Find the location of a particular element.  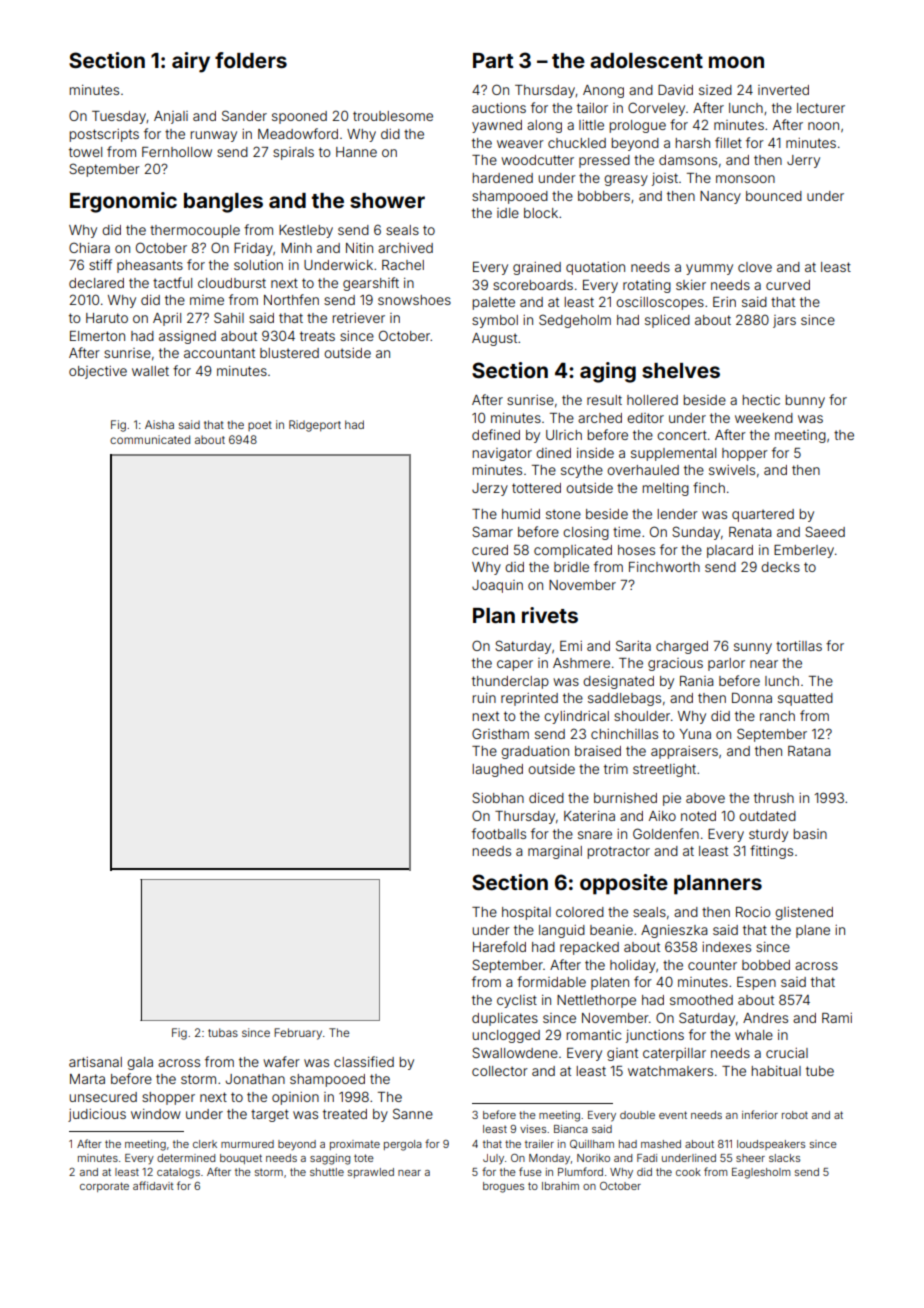

robot is located at coordinates (795, 1115).
